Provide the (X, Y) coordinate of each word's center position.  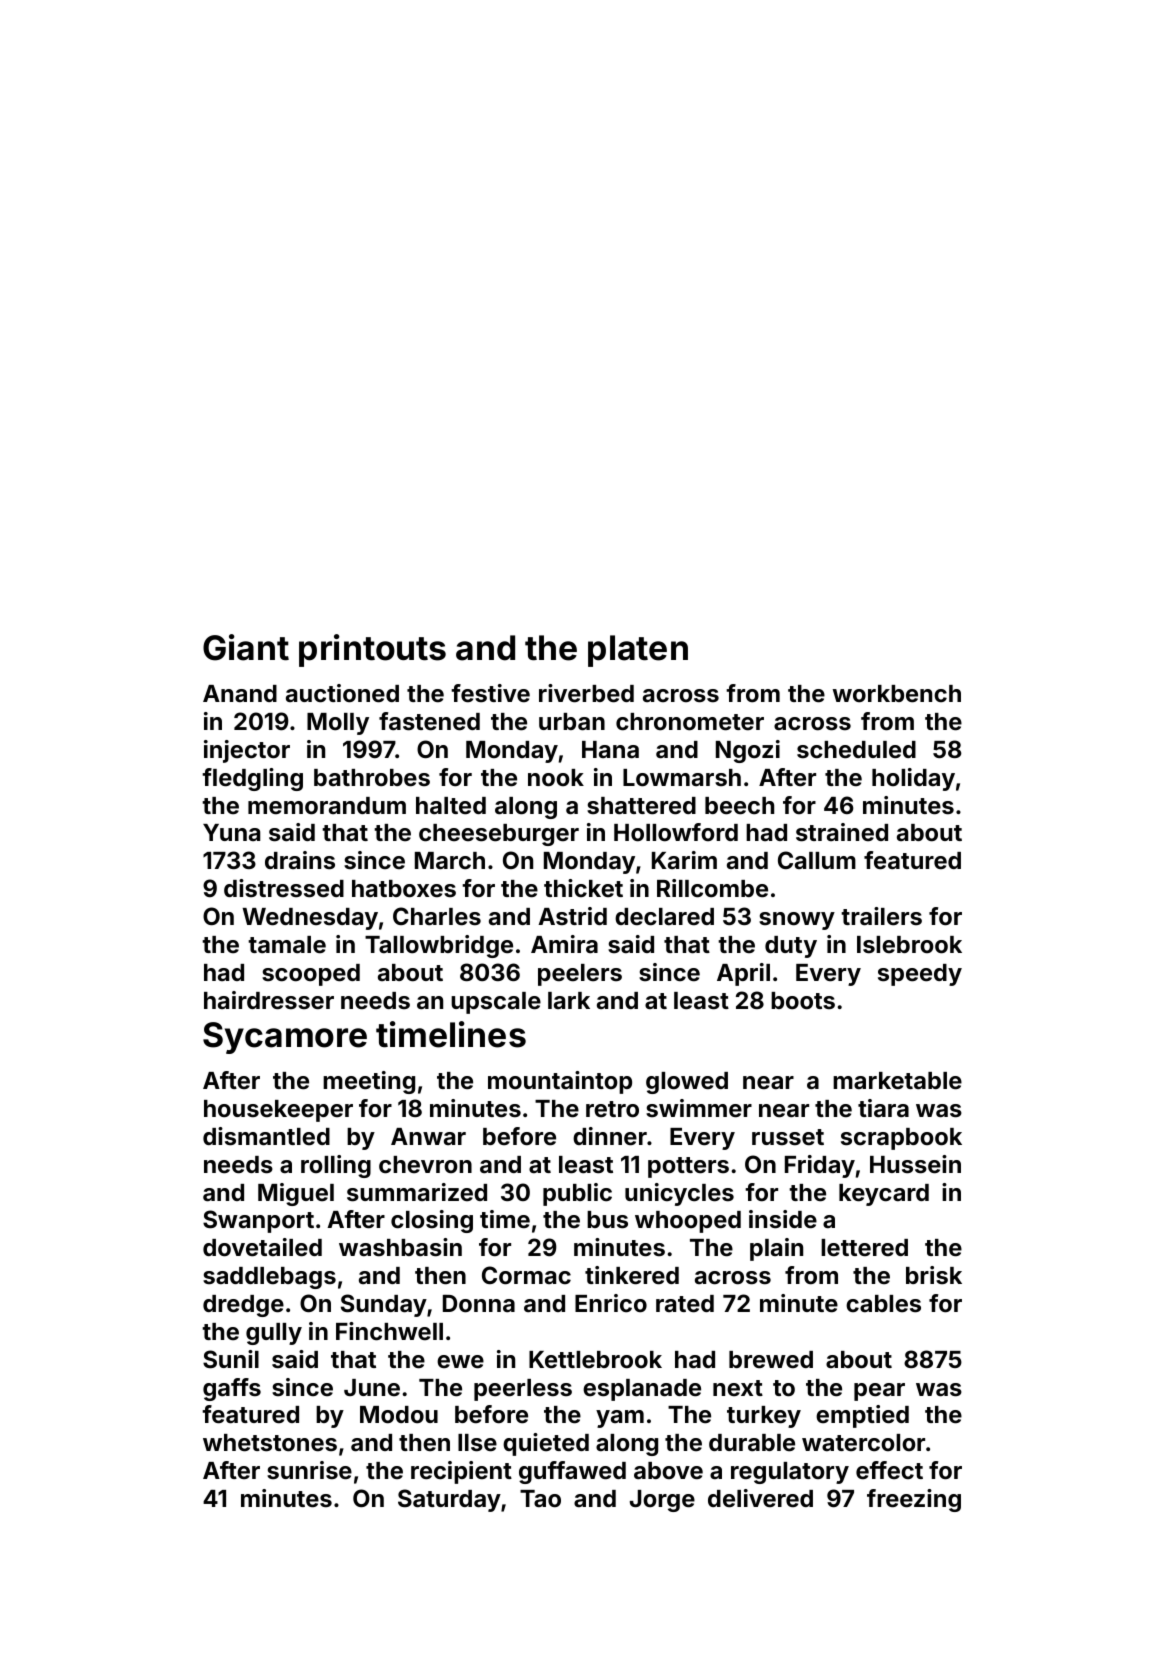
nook (556, 778)
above (668, 1471)
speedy (920, 975)
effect (889, 1470)
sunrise (309, 1470)
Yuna (231, 832)
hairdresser (269, 1000)
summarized (417, 1192)
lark (569, 1000)
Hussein (915, 1164)
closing (432, 1221)
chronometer (690, 722)
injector (247, 751)
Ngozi (748, 751)
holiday (913, 779)
